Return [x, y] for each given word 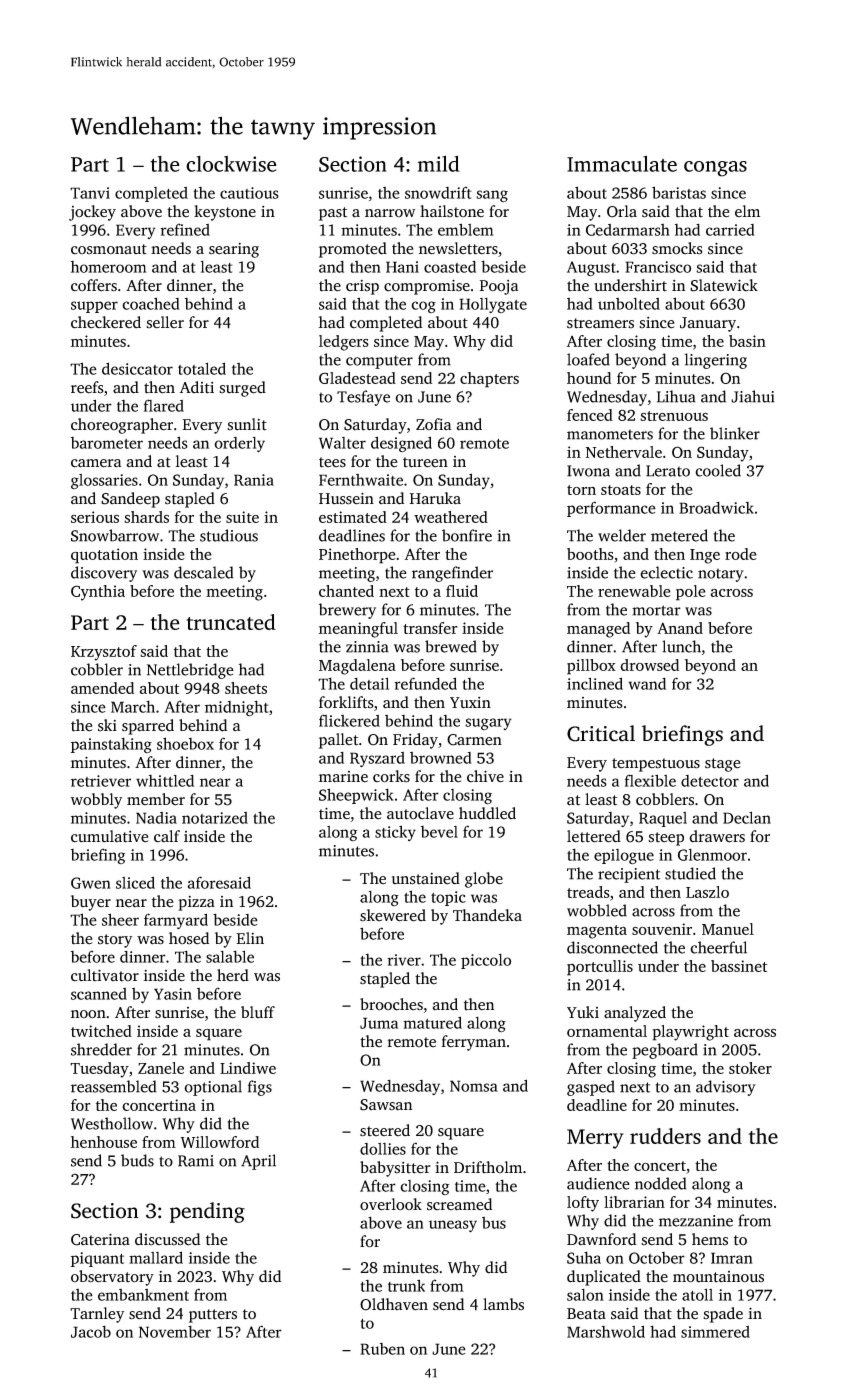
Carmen [474, 740]
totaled [202, 368]
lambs [503, 1304]
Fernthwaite [361, 480]
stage [722, 765]
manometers [610, 434]
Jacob [91, 1331]
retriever [101, 781]
